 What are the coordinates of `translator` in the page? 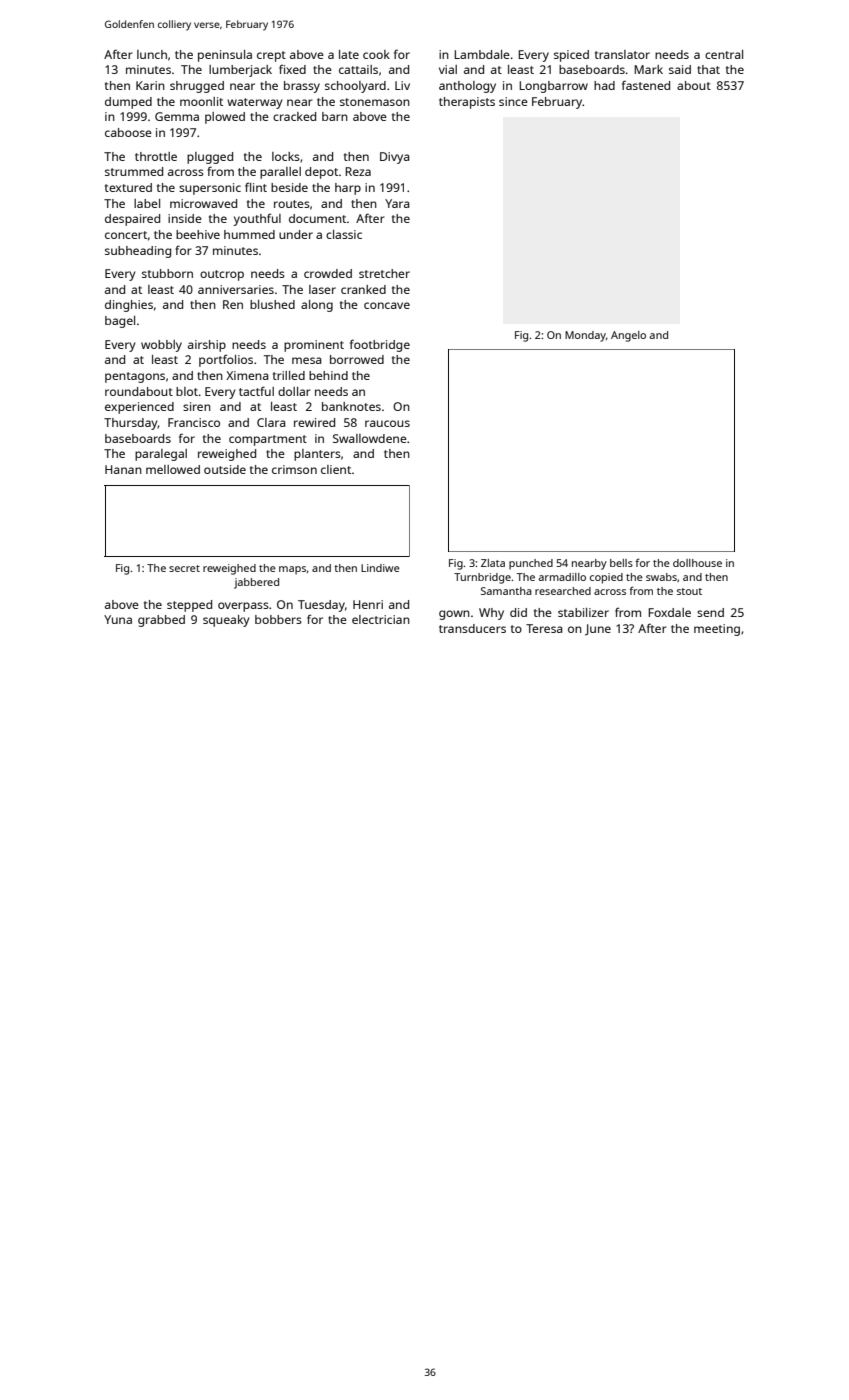 It's located at (622, 54).
